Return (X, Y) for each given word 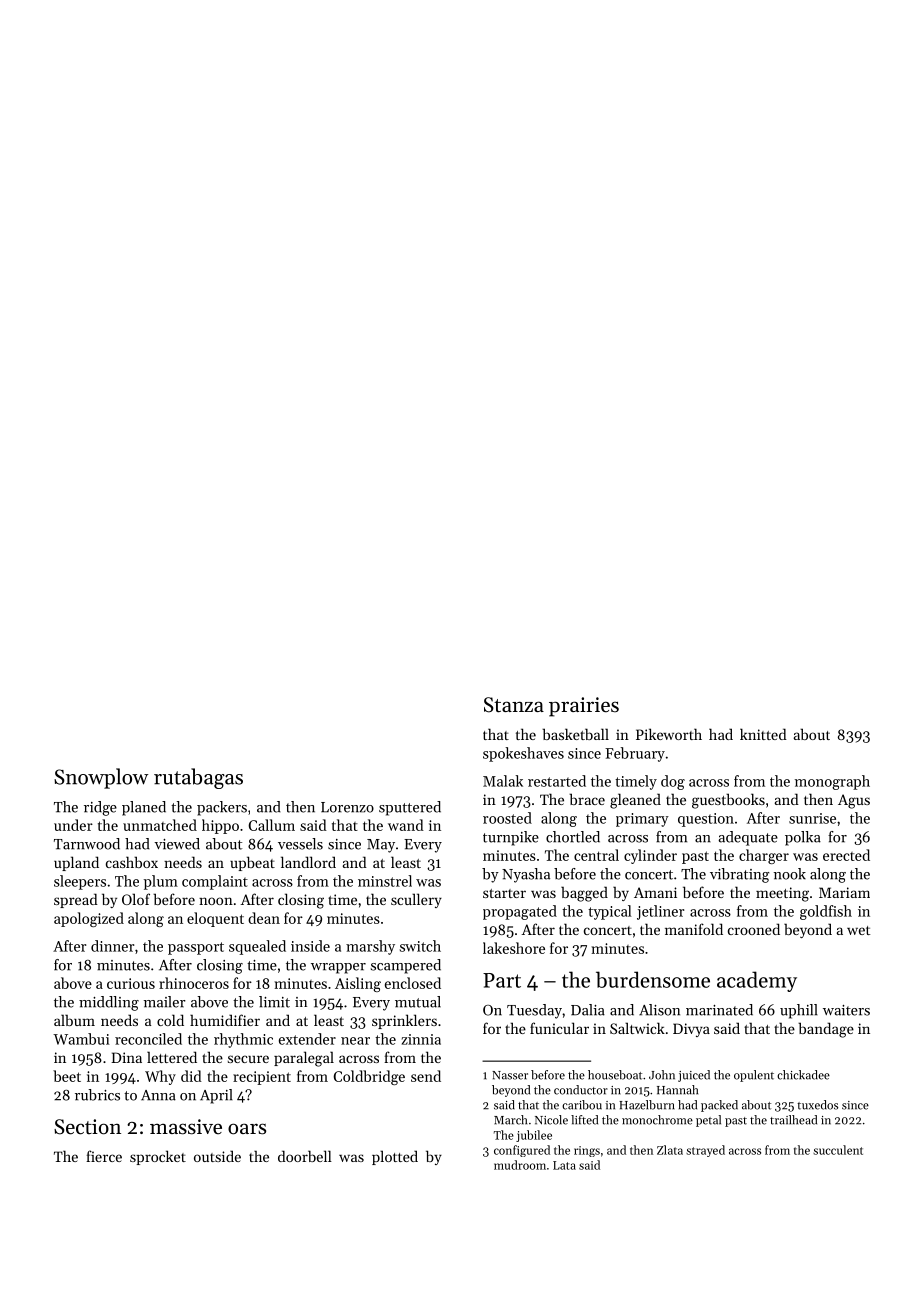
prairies (584, 707)
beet (67, 1076)
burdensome (653, 979)
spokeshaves (523, 754)
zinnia (421, 1039)
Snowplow (101, 778)
